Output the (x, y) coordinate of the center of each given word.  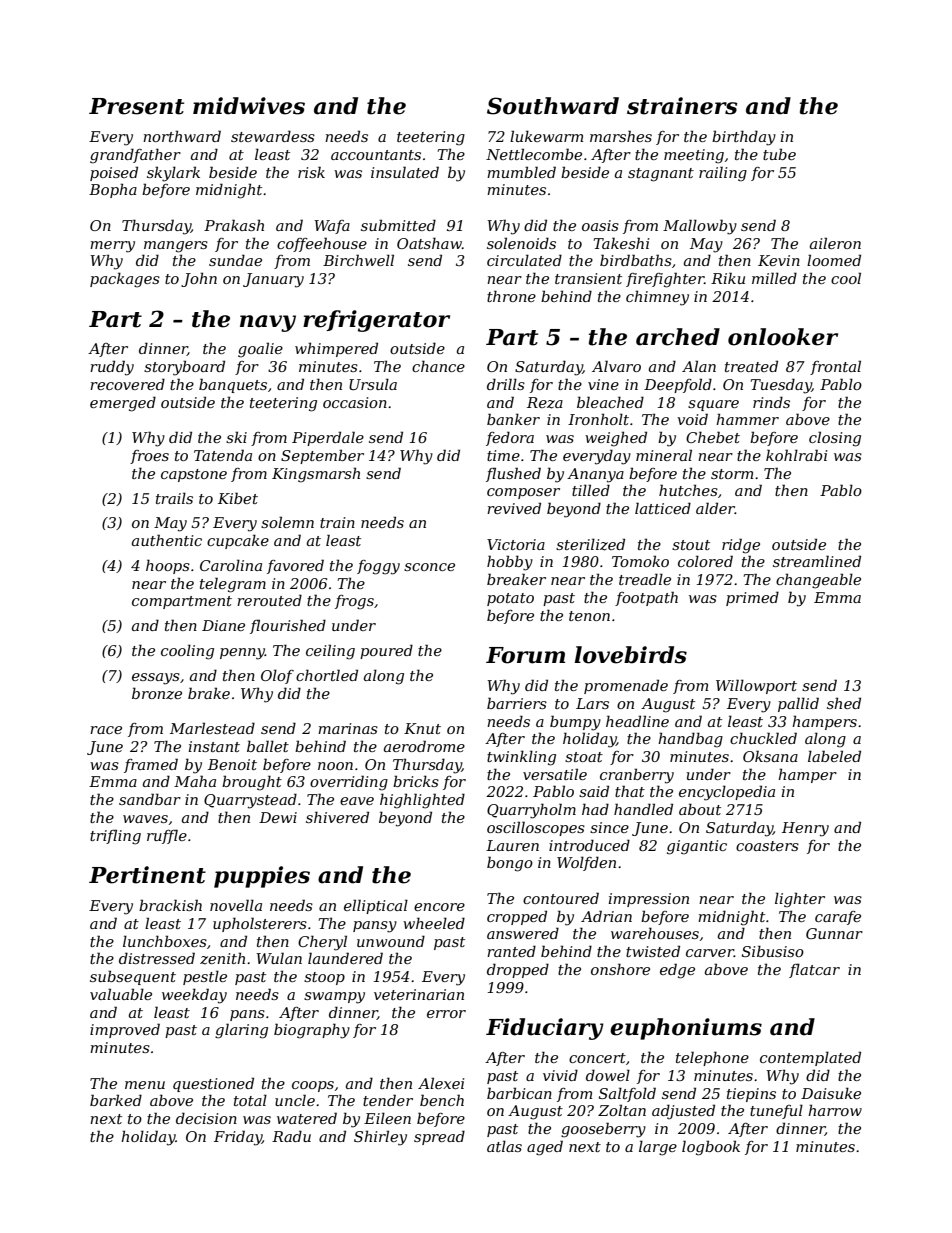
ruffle (167, 836)
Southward (553, 106)
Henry (805, 829)
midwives (249, 106)
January (273, 280)
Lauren (512, 845)
